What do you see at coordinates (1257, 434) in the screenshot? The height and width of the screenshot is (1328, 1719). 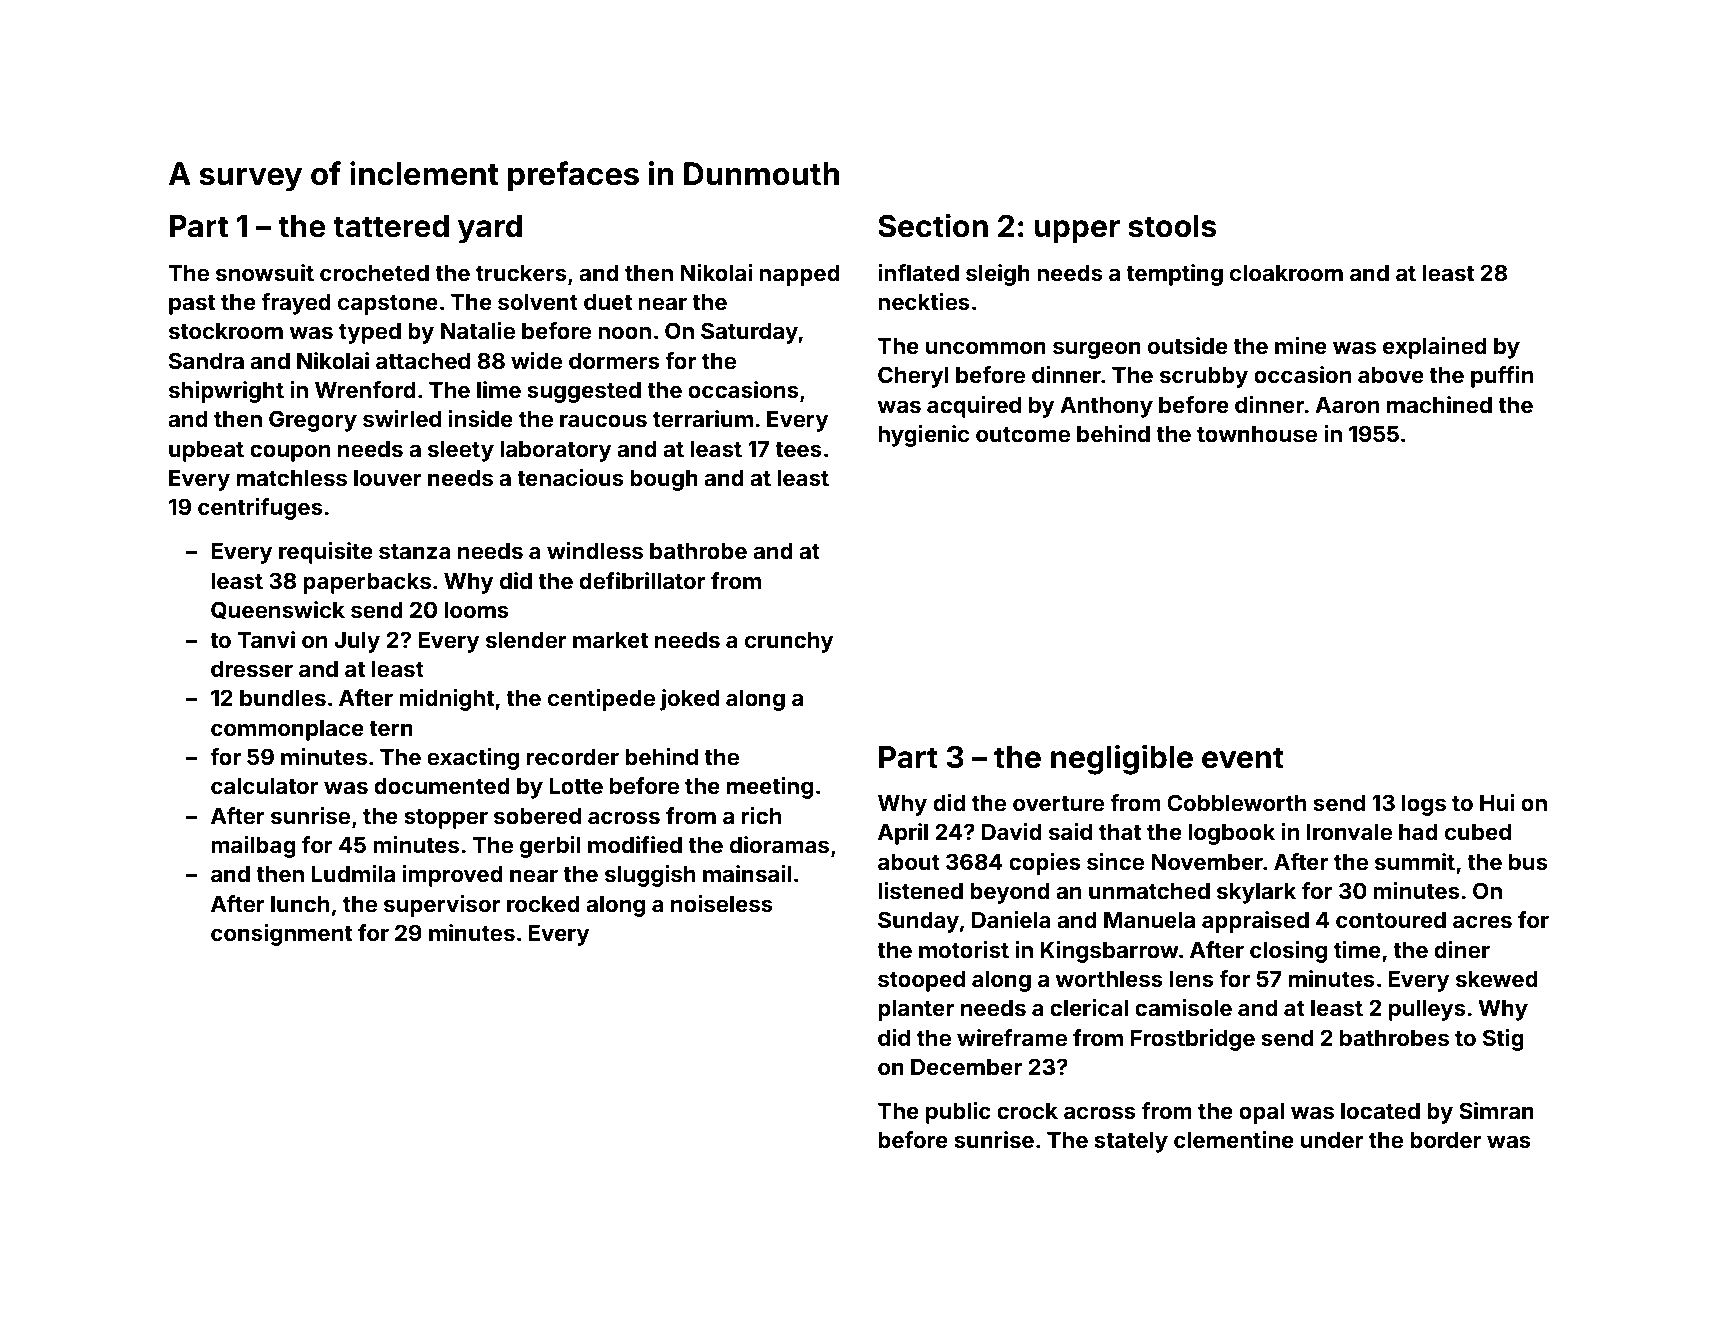 I see `townhouse` at bounding box center [1257, 434].
